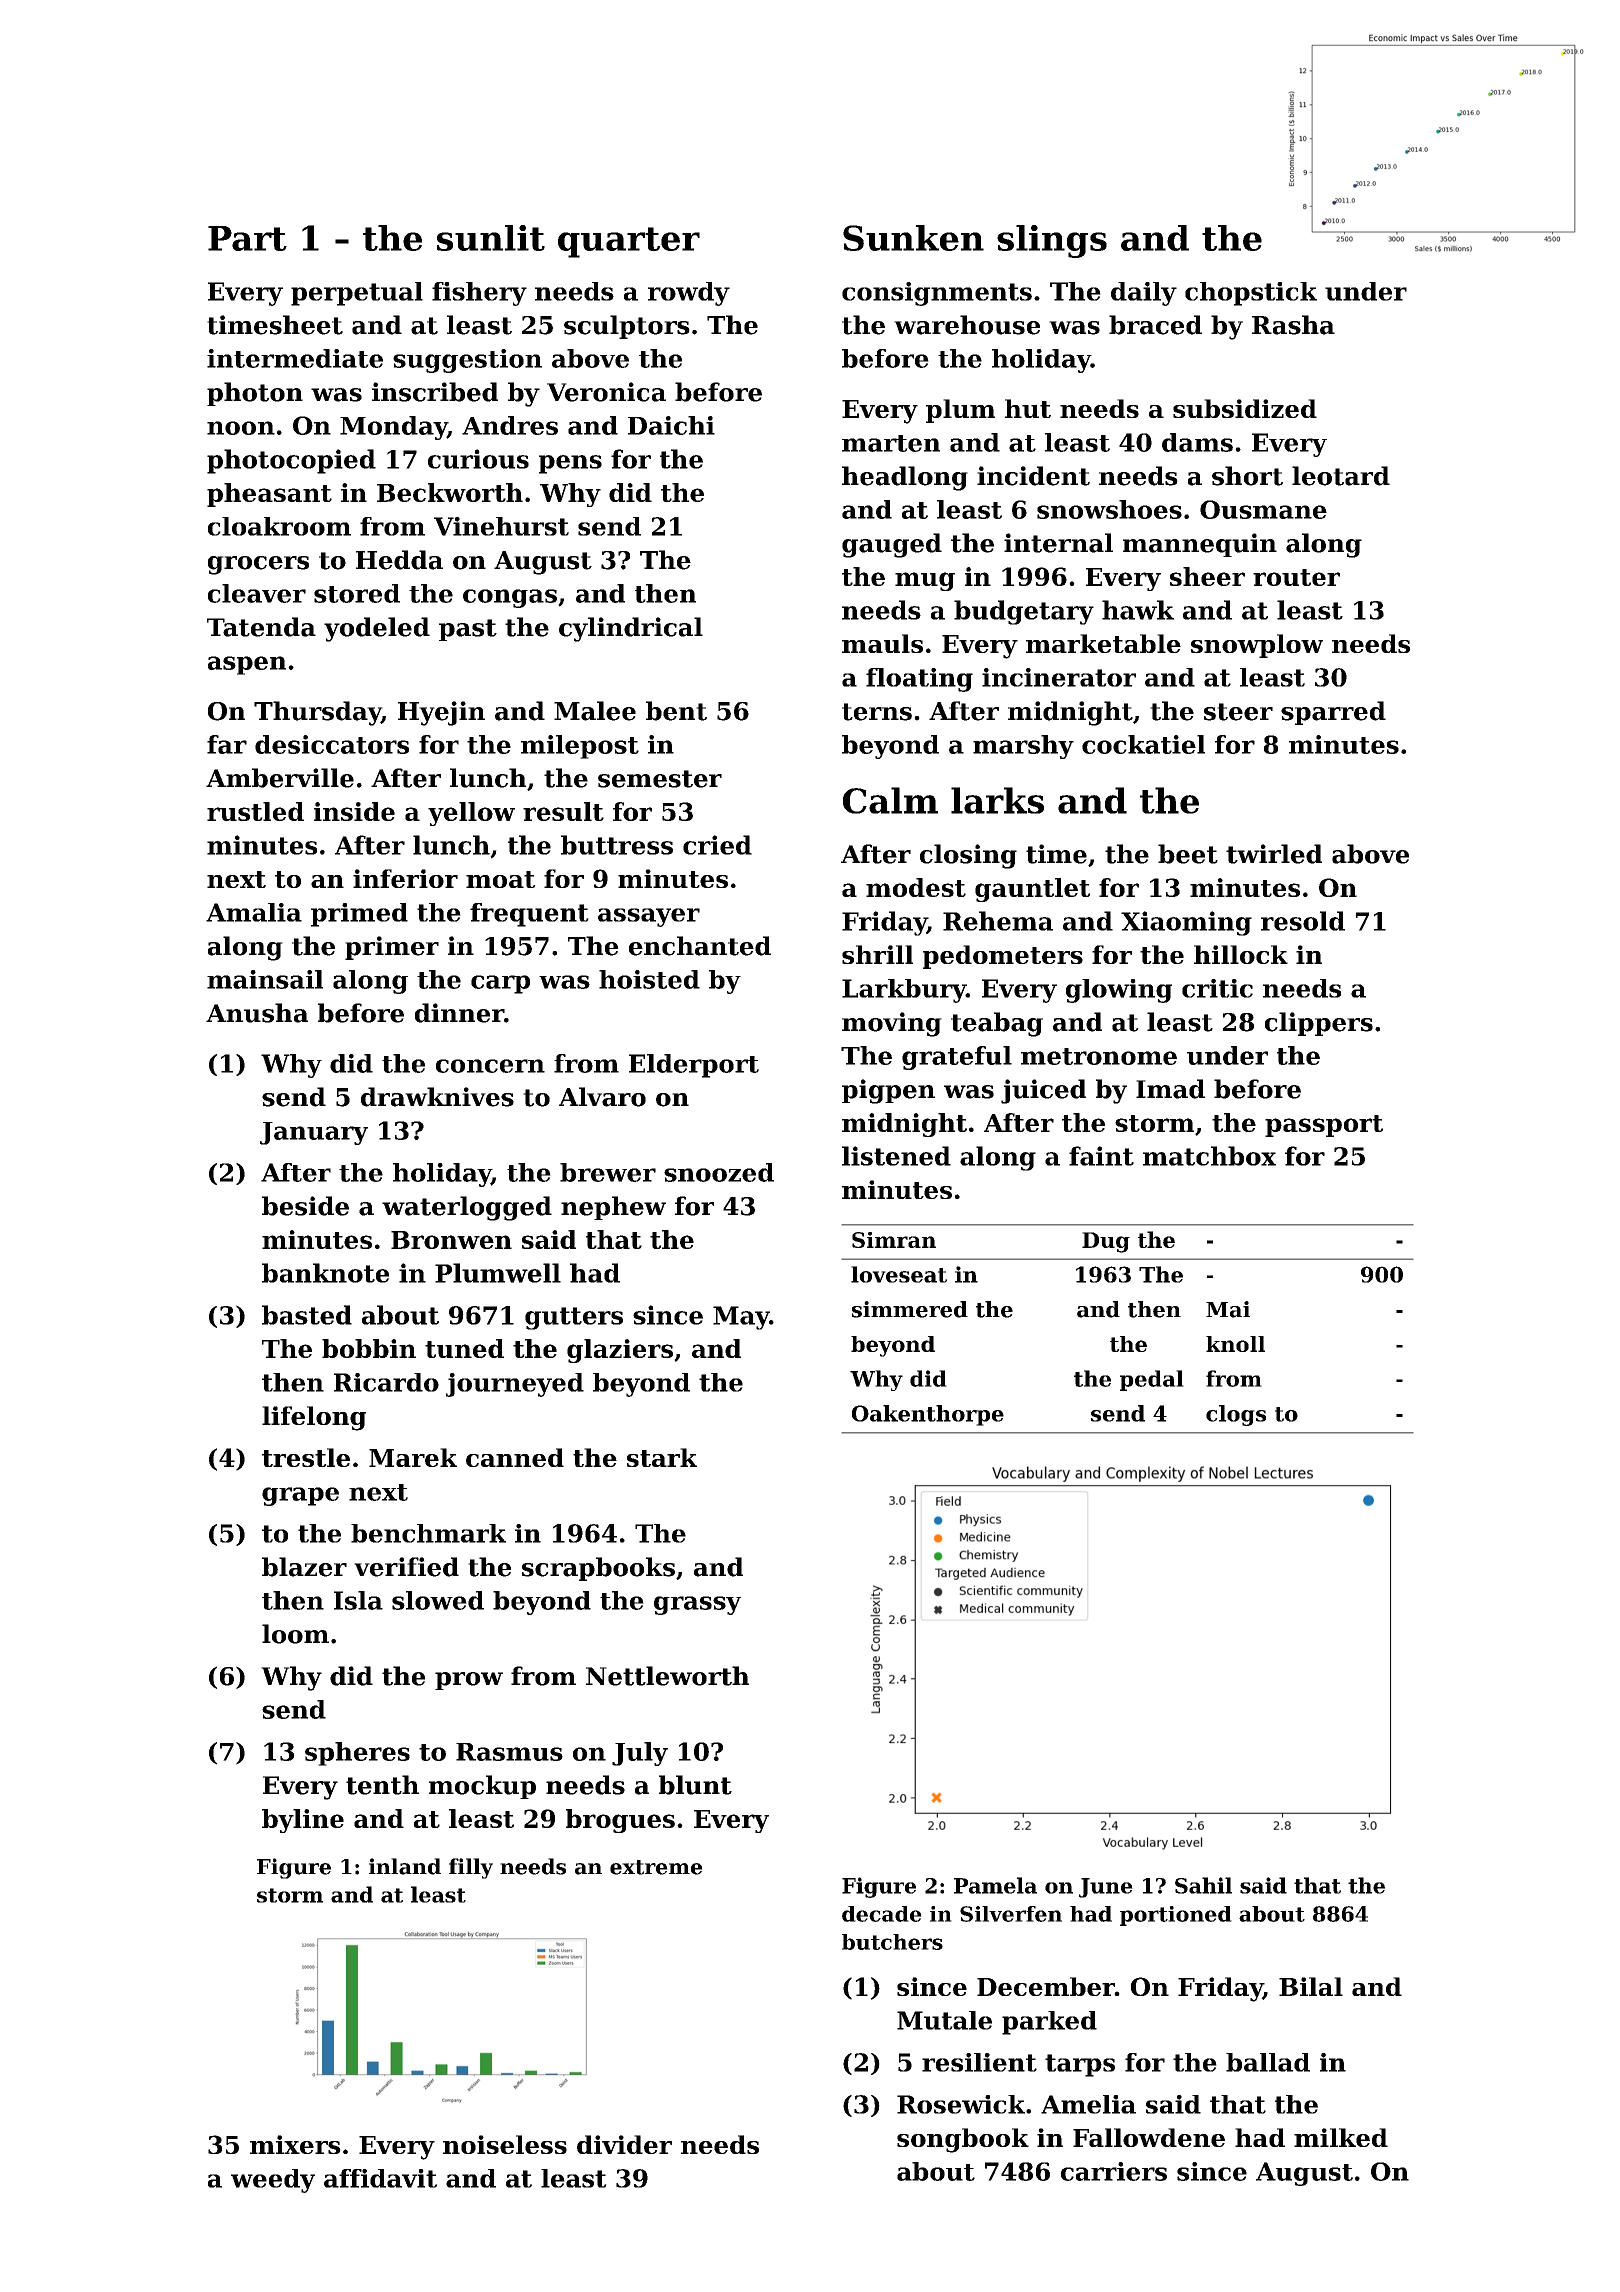  I want to click on Bronwen, so click(451, 1240).
